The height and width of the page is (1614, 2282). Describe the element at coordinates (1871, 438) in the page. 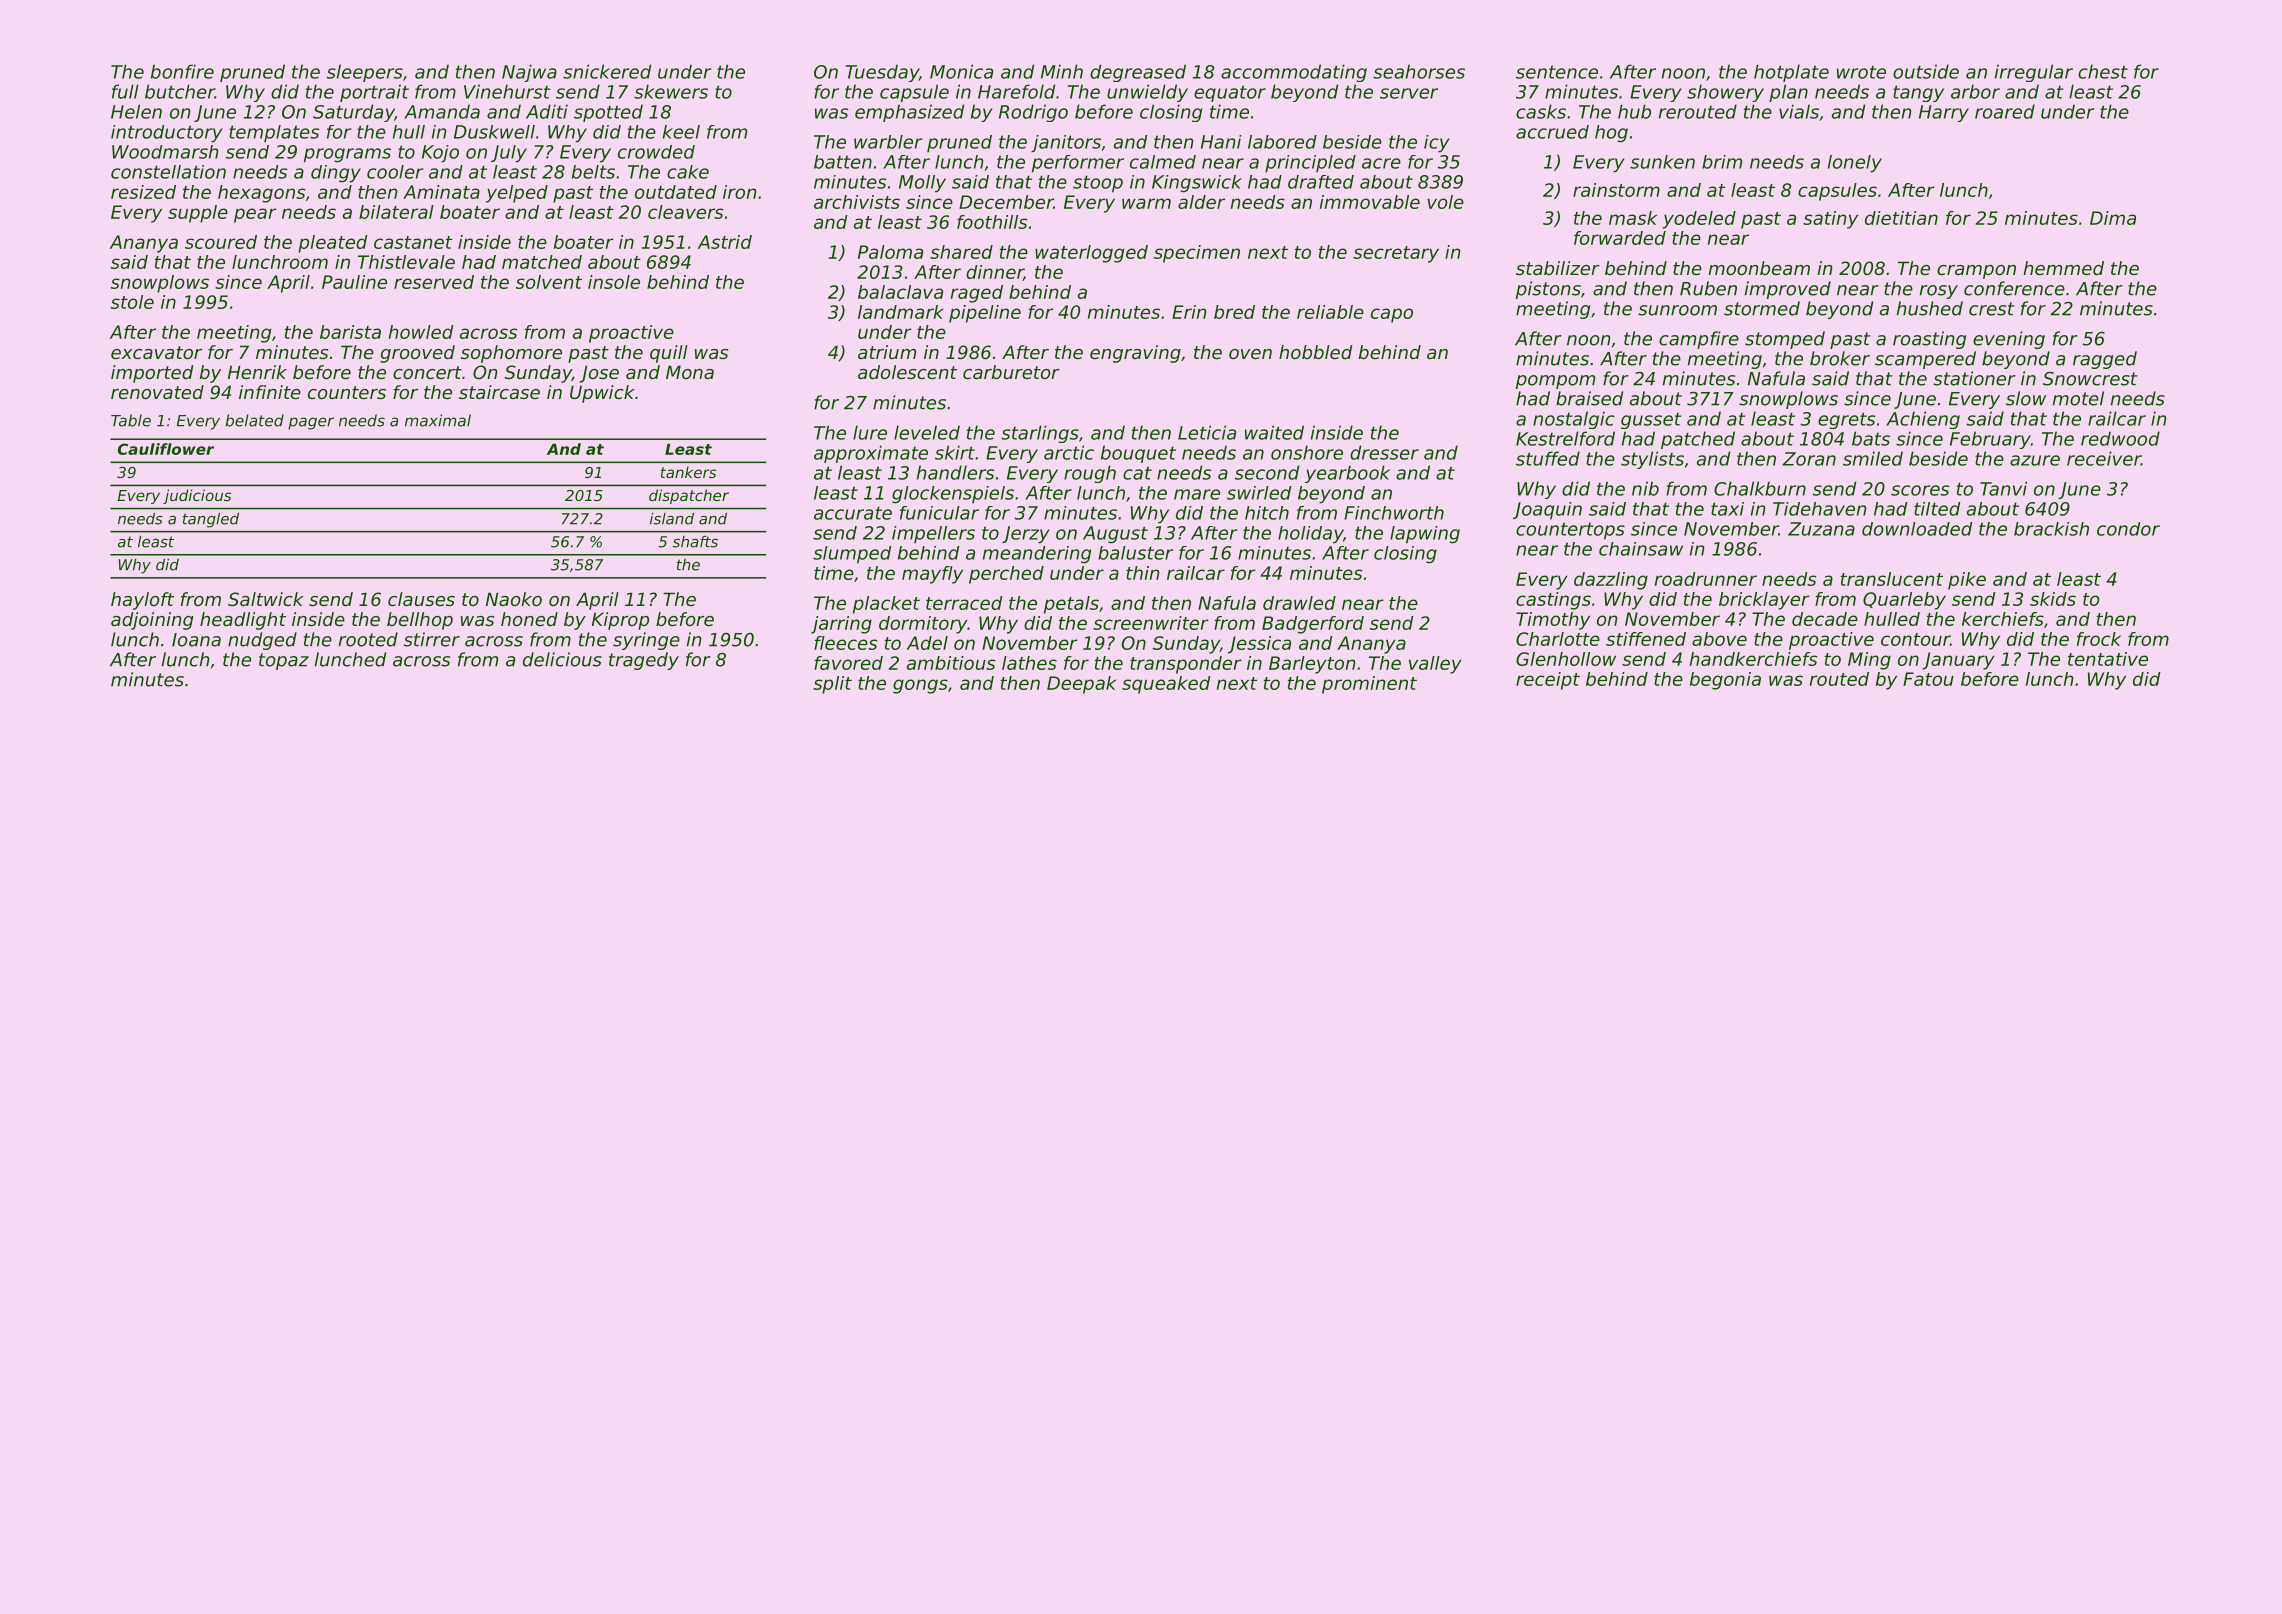

I see `bats` at that location.
